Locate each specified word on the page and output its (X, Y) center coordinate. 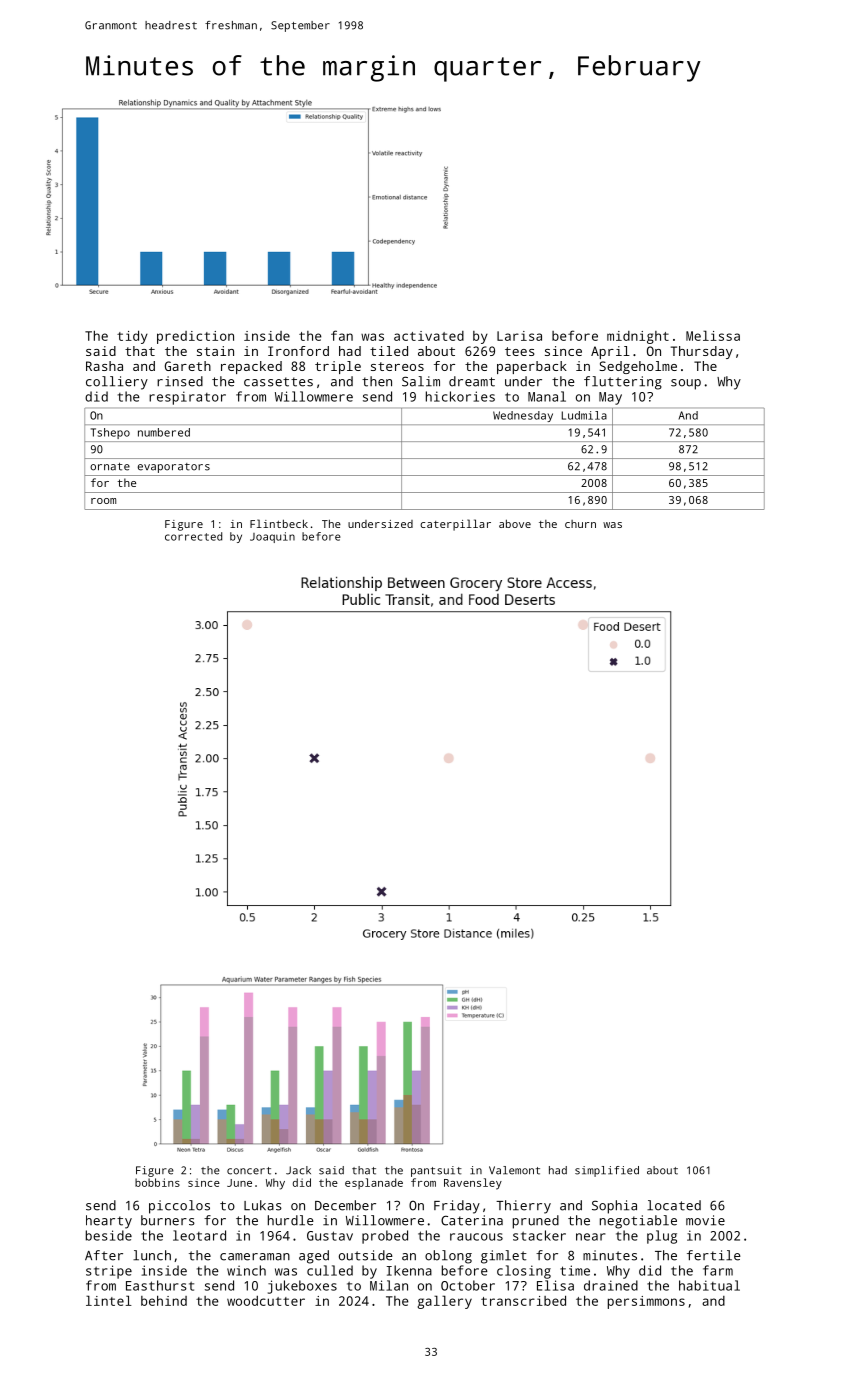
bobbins (157, 1182)
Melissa (713, 335)
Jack (298, 1170)
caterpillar (455, 525)
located (674, 1205)
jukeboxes (302, 1287)
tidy (132, 337)
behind (164, 1300)
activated (429, 336)
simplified (607, 1171)
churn (580, 524)
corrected (193, 536)
